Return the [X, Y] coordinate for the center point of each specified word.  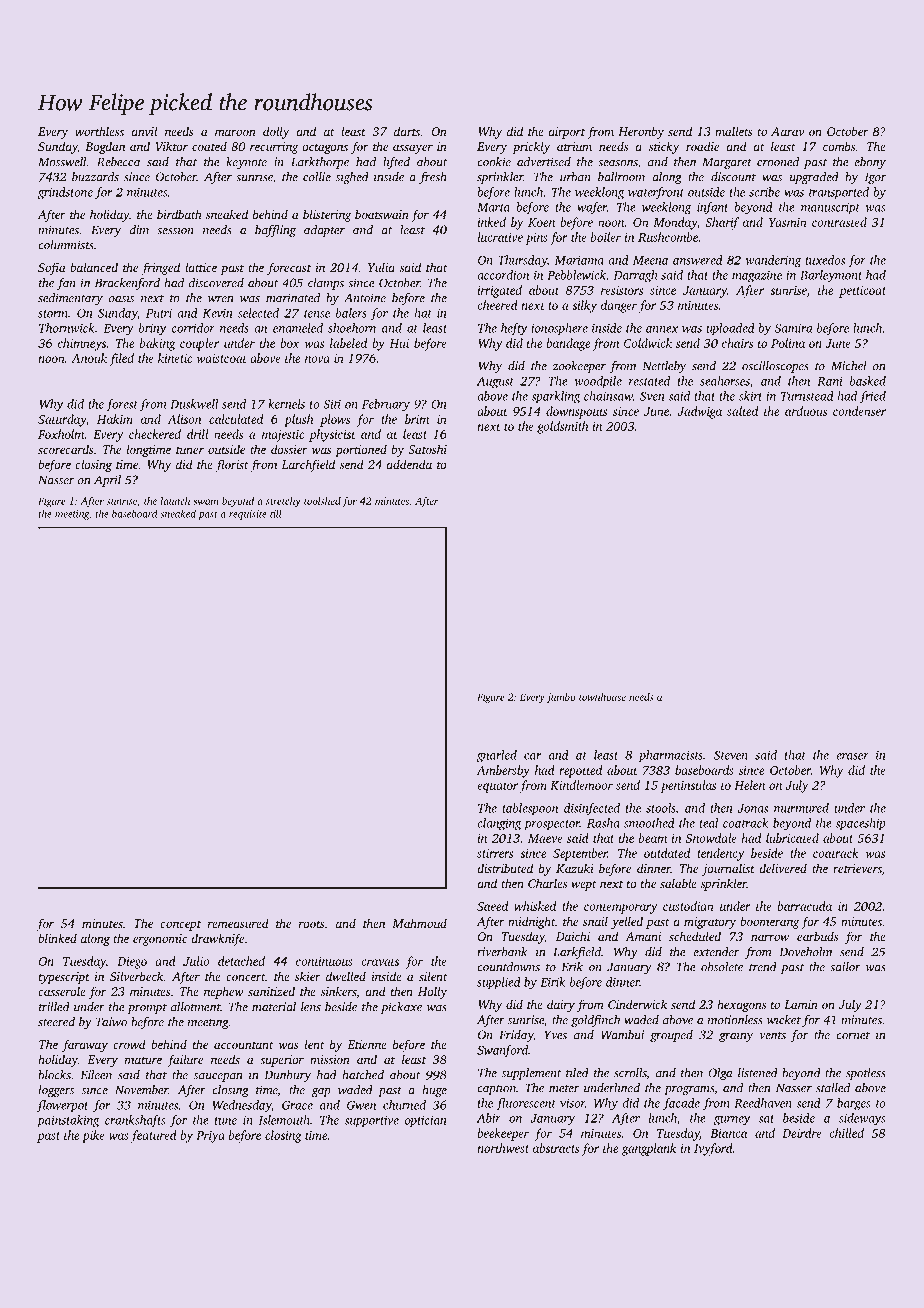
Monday [675, 223]
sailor [845, 967]
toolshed [322, 501]
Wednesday [241, 1106]
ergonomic [160, 940]
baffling [275, 231]
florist [232, 465]
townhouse [602, 697]
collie [317, 177]
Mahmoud [419, 923]
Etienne [367, 1044]
